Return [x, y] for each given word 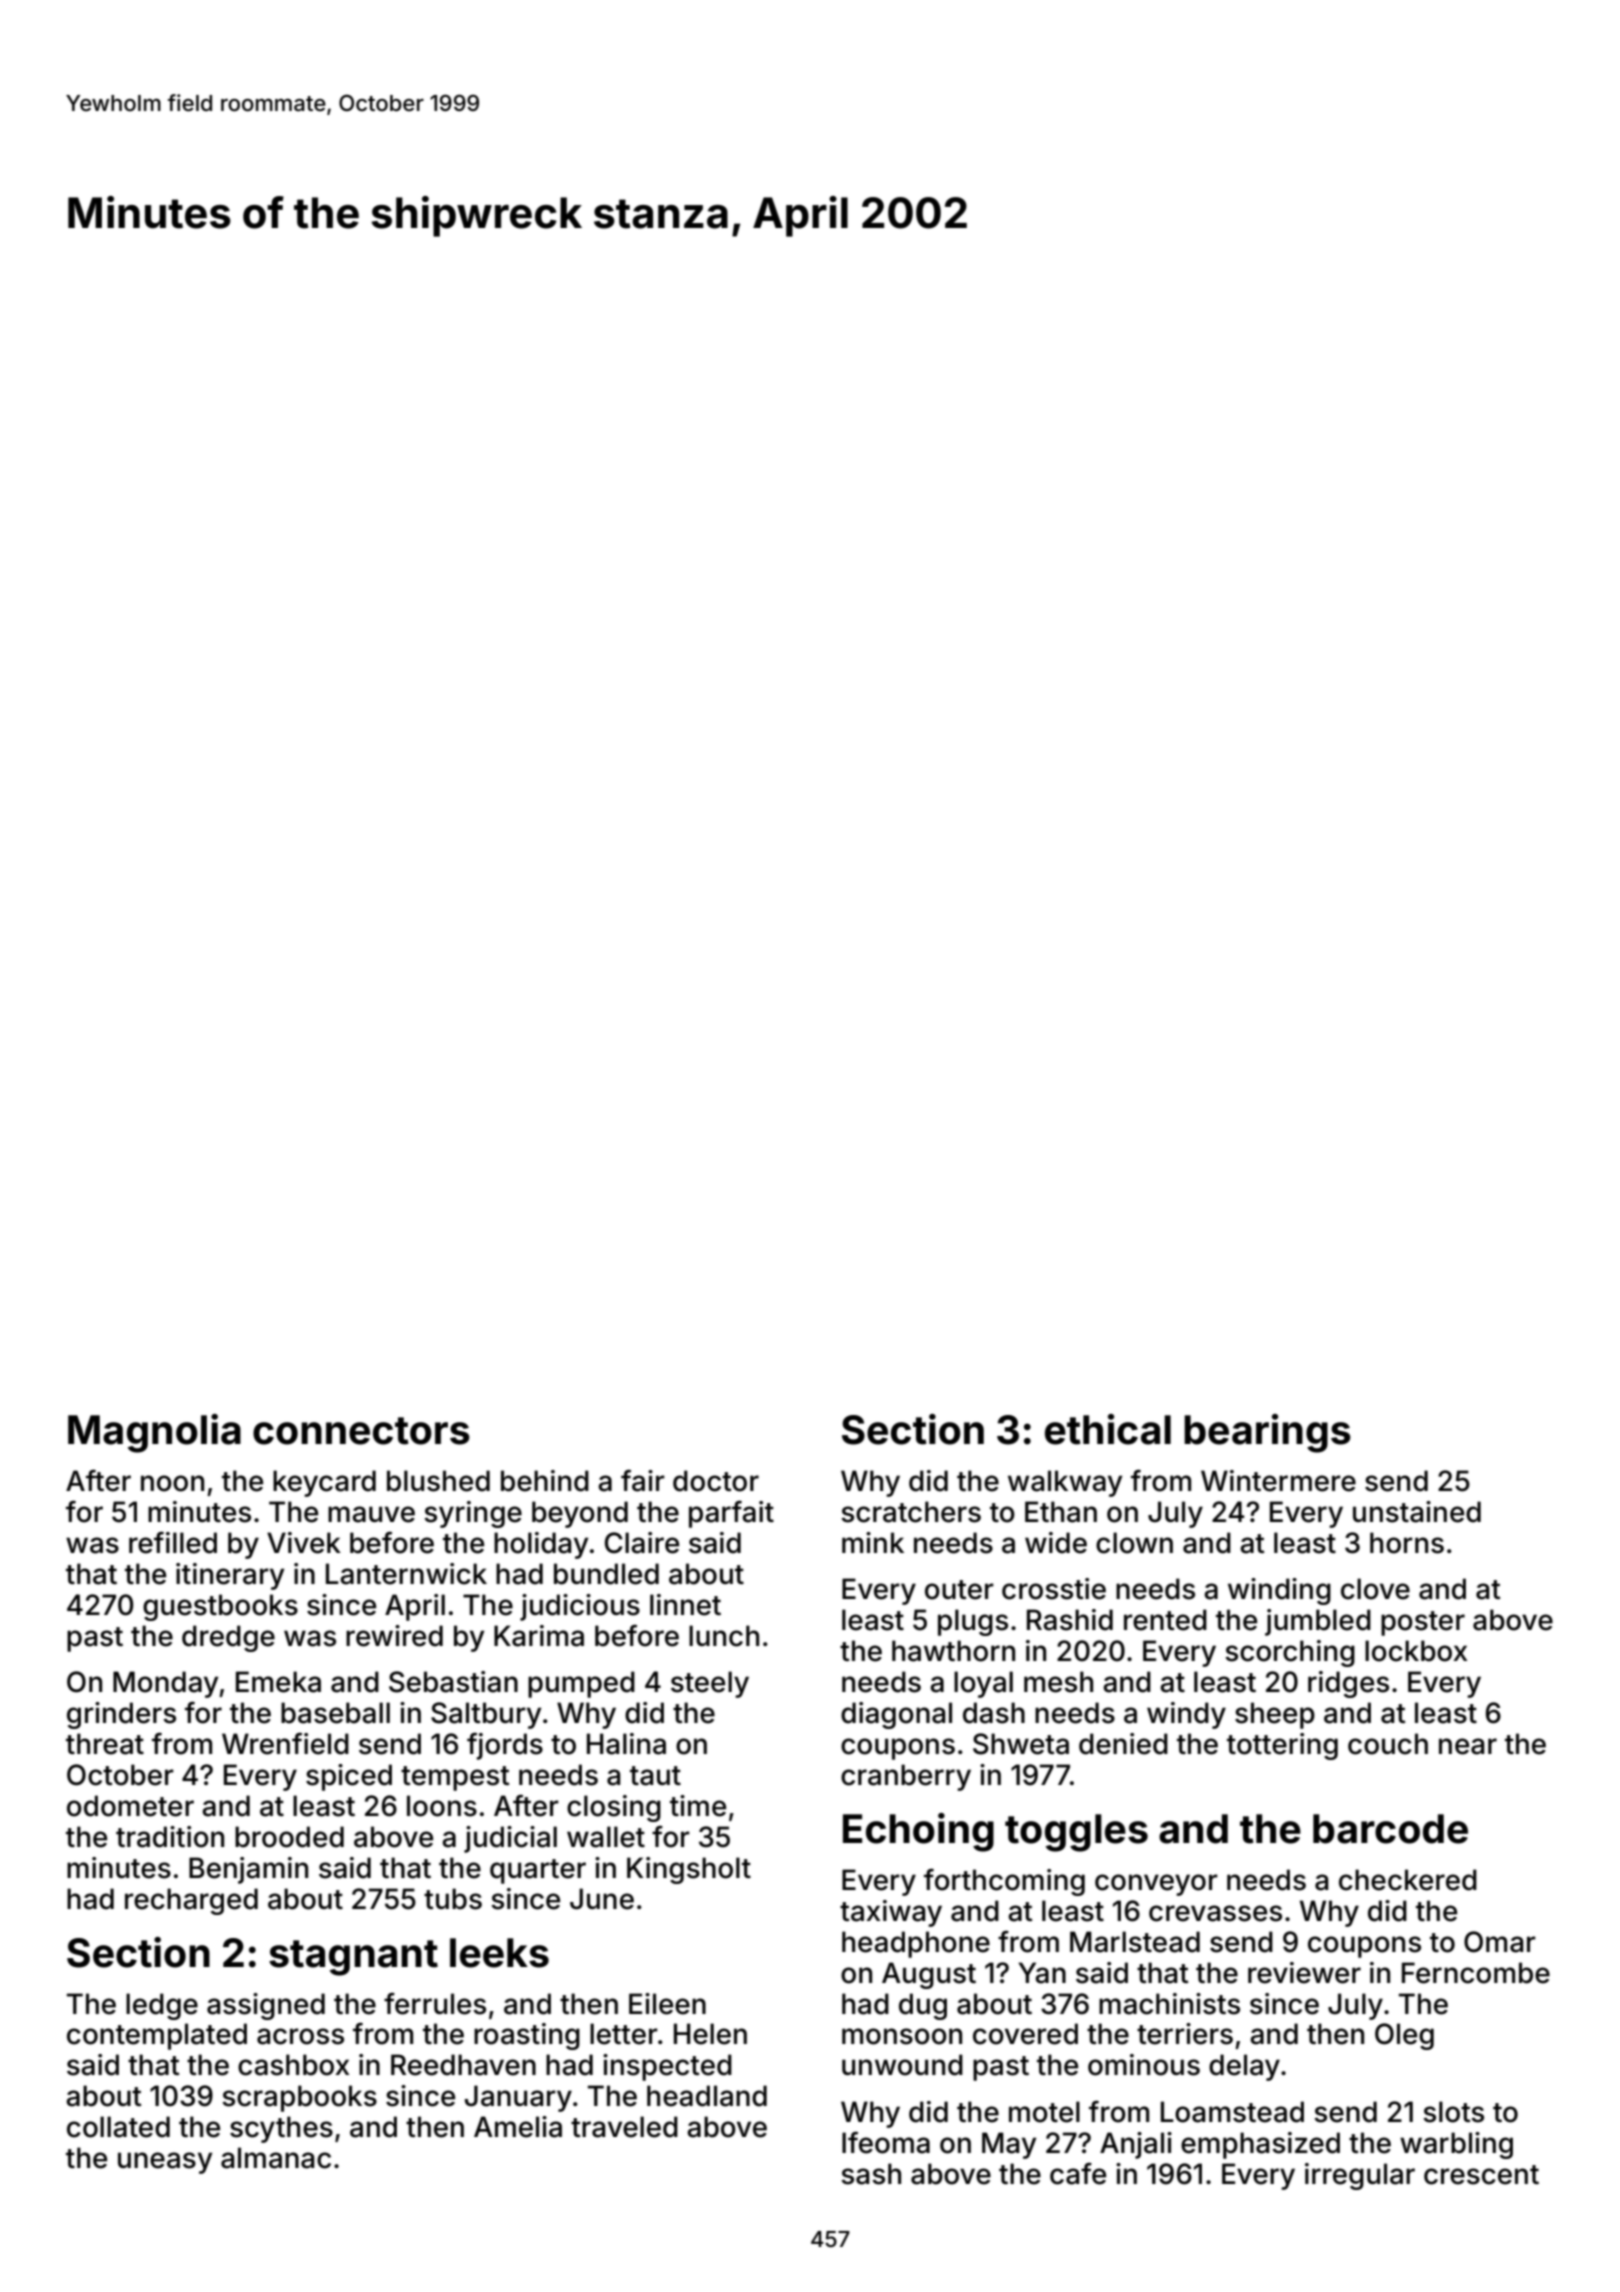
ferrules [435, 2004]
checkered [1408, 1880]
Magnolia [154, 1433]
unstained [1417, 1512]
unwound [902, 2065]
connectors [361, 1431]
